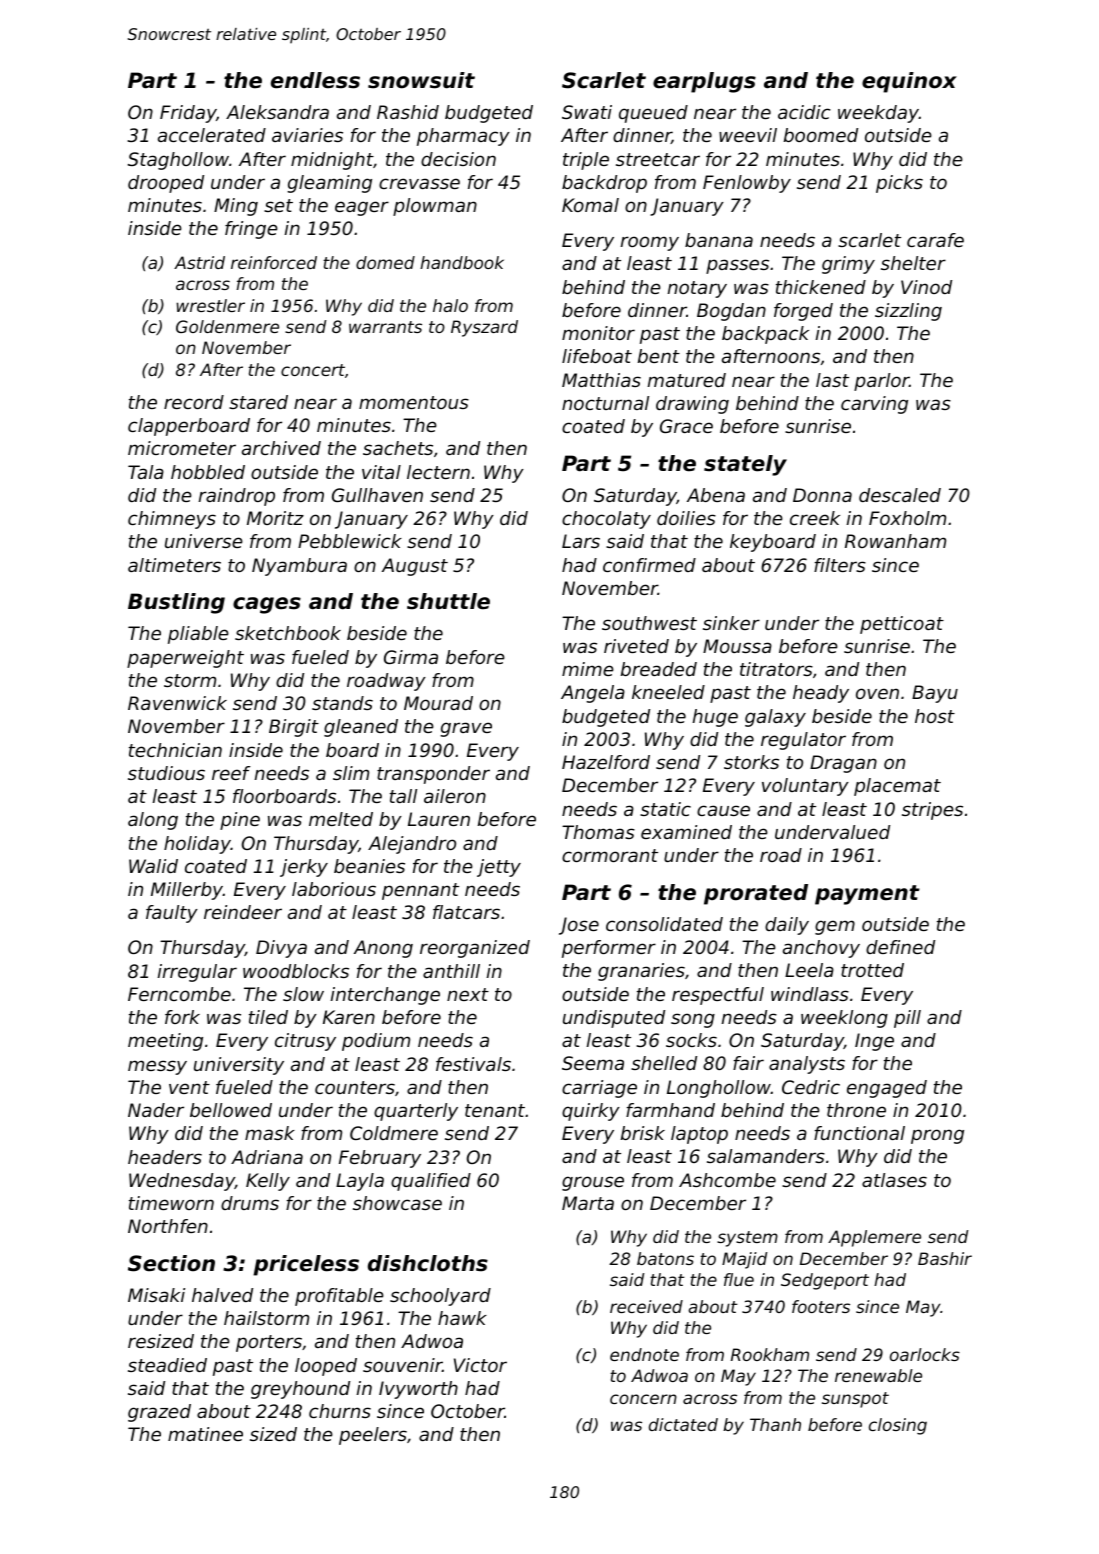  What do you see at coordinates (499, 868) in the document?
I see `jetty` at bounding box center [499, 868].
